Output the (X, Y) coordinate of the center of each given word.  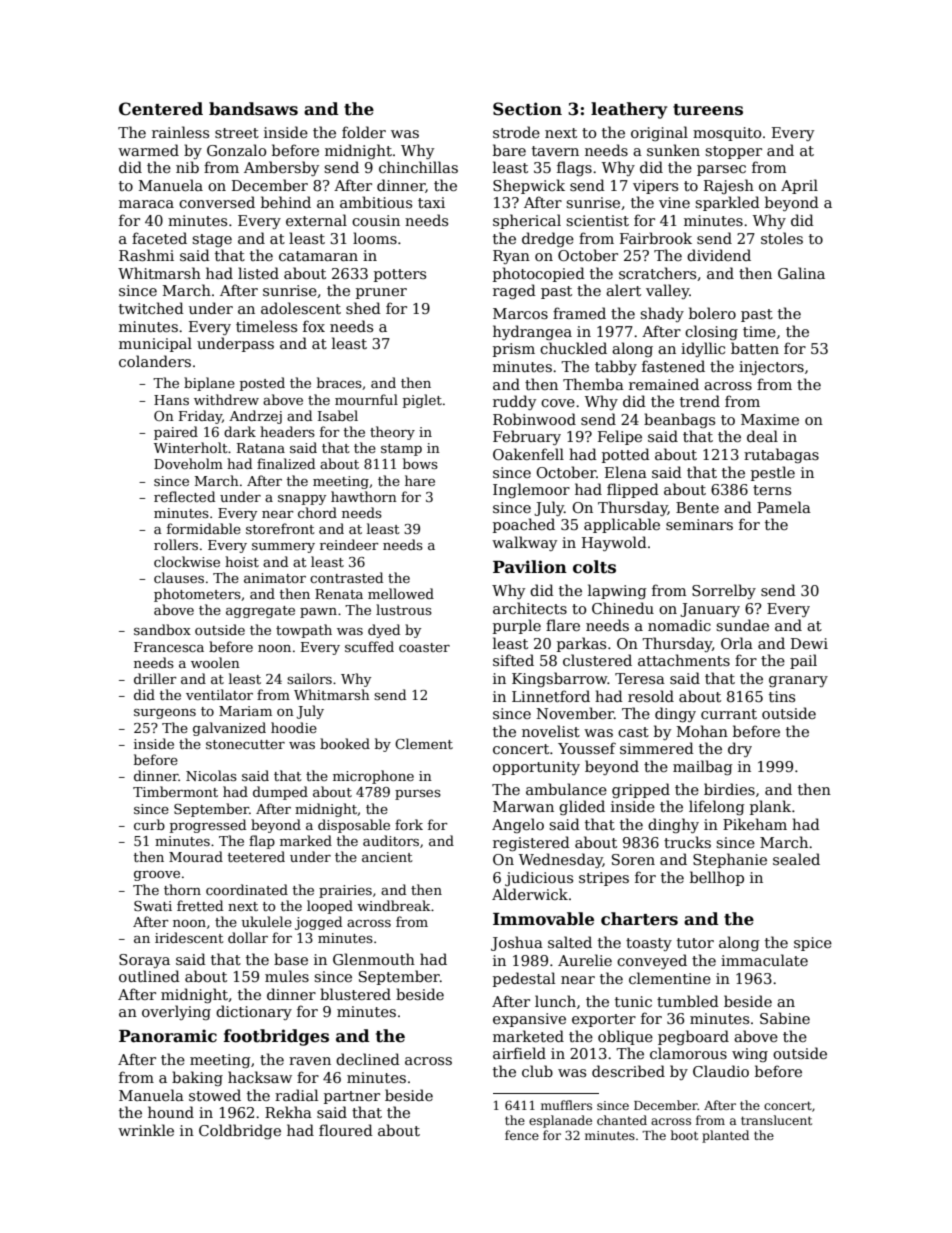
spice (813, 944)
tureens (708, 110)
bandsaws (253, 109)
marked (306, 840)
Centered (161, 109)
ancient (387, 857)
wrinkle (146, 1130)
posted (262, 384)
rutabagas (781, 455)
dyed (384, 631)
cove (558, 403)
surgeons (165, 714)
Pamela (784, 507)
